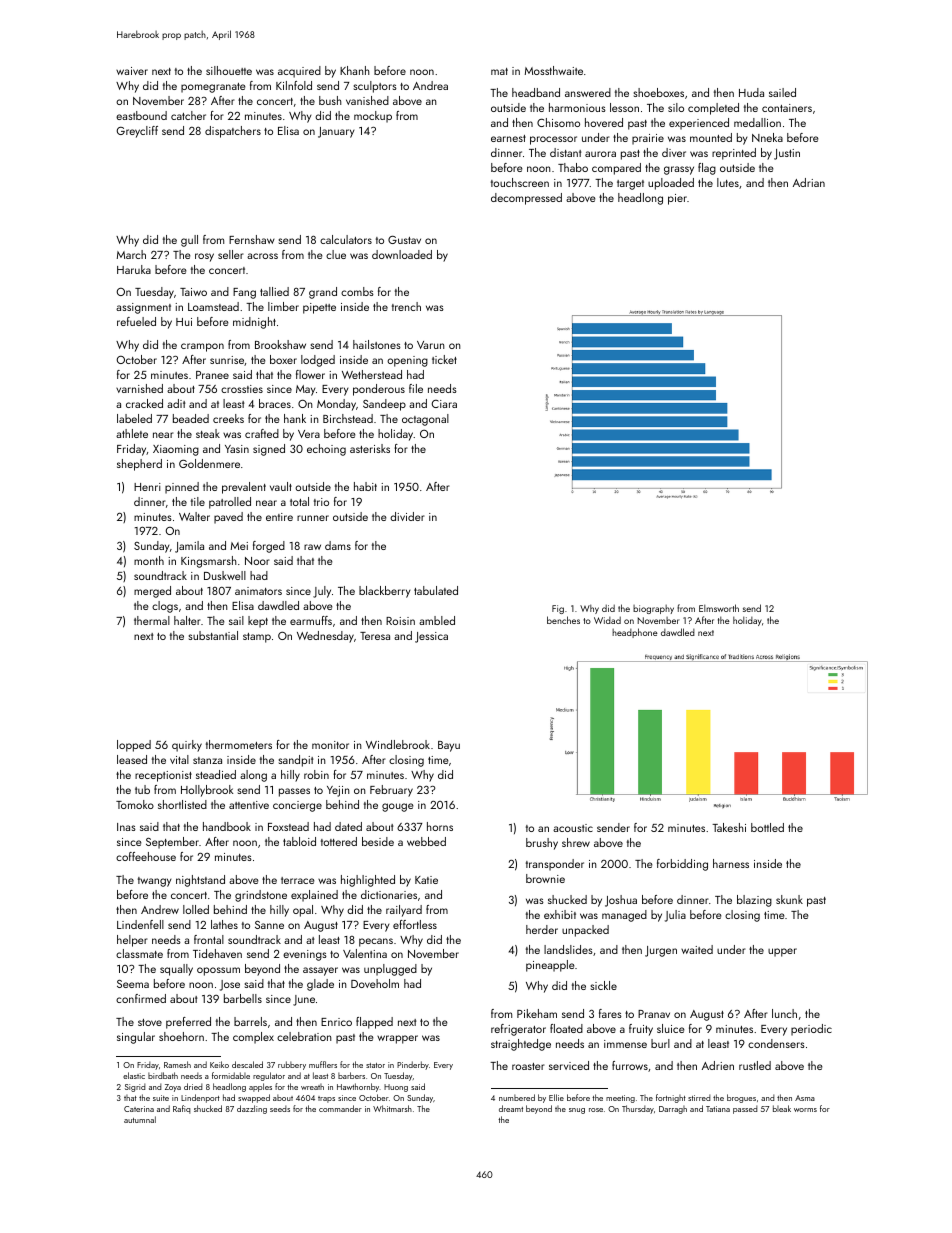 Image resolution: width=952 pixels, height=1233 pixels. Describe the element at coordinates (682, 865) in the page. I see `forbidding` at that location.
